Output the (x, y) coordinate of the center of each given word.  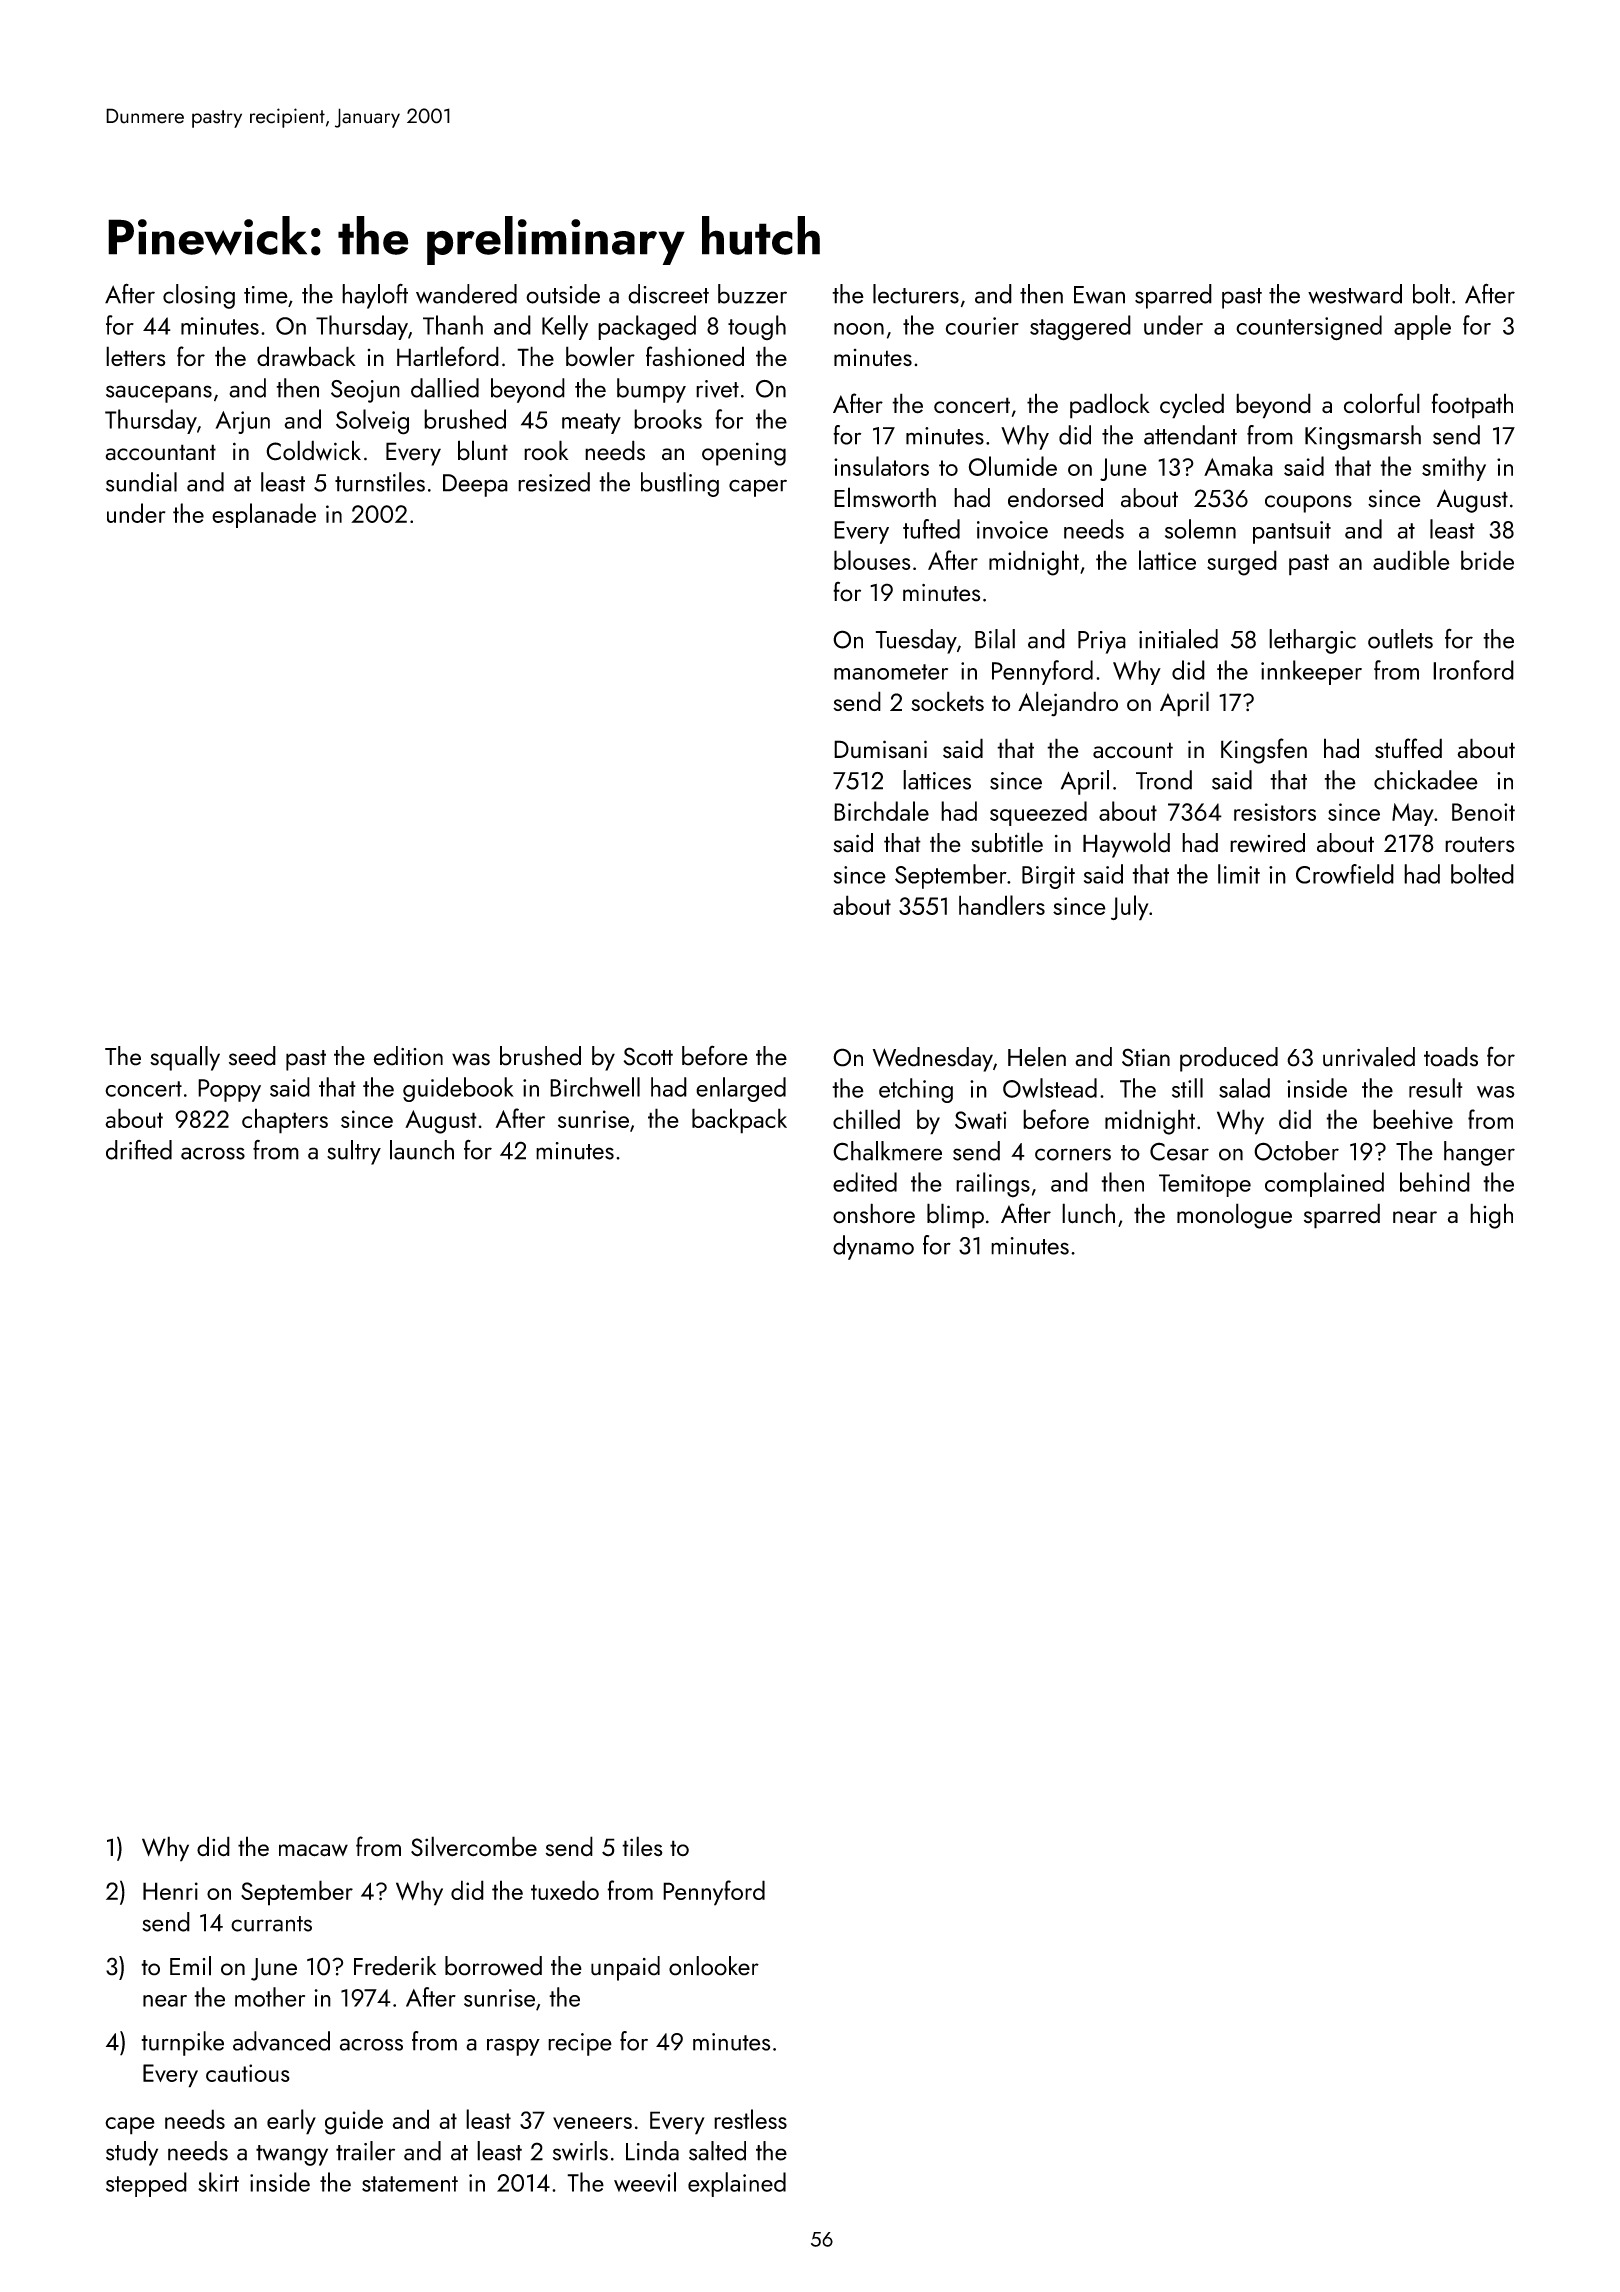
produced (1229, 1059)
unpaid (625, 1968)
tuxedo (565, 1890)
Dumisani (880, 749)
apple (1422, 327)
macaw (313, 1850)
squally (185, 1058)
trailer (365, 2151)
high (1491, 1216)
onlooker (714, 1966)
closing (199, 296)
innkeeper (1311, 672)
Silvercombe (474, 1846)
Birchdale (881, 811)
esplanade (264, 515)
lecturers (916, 294)
